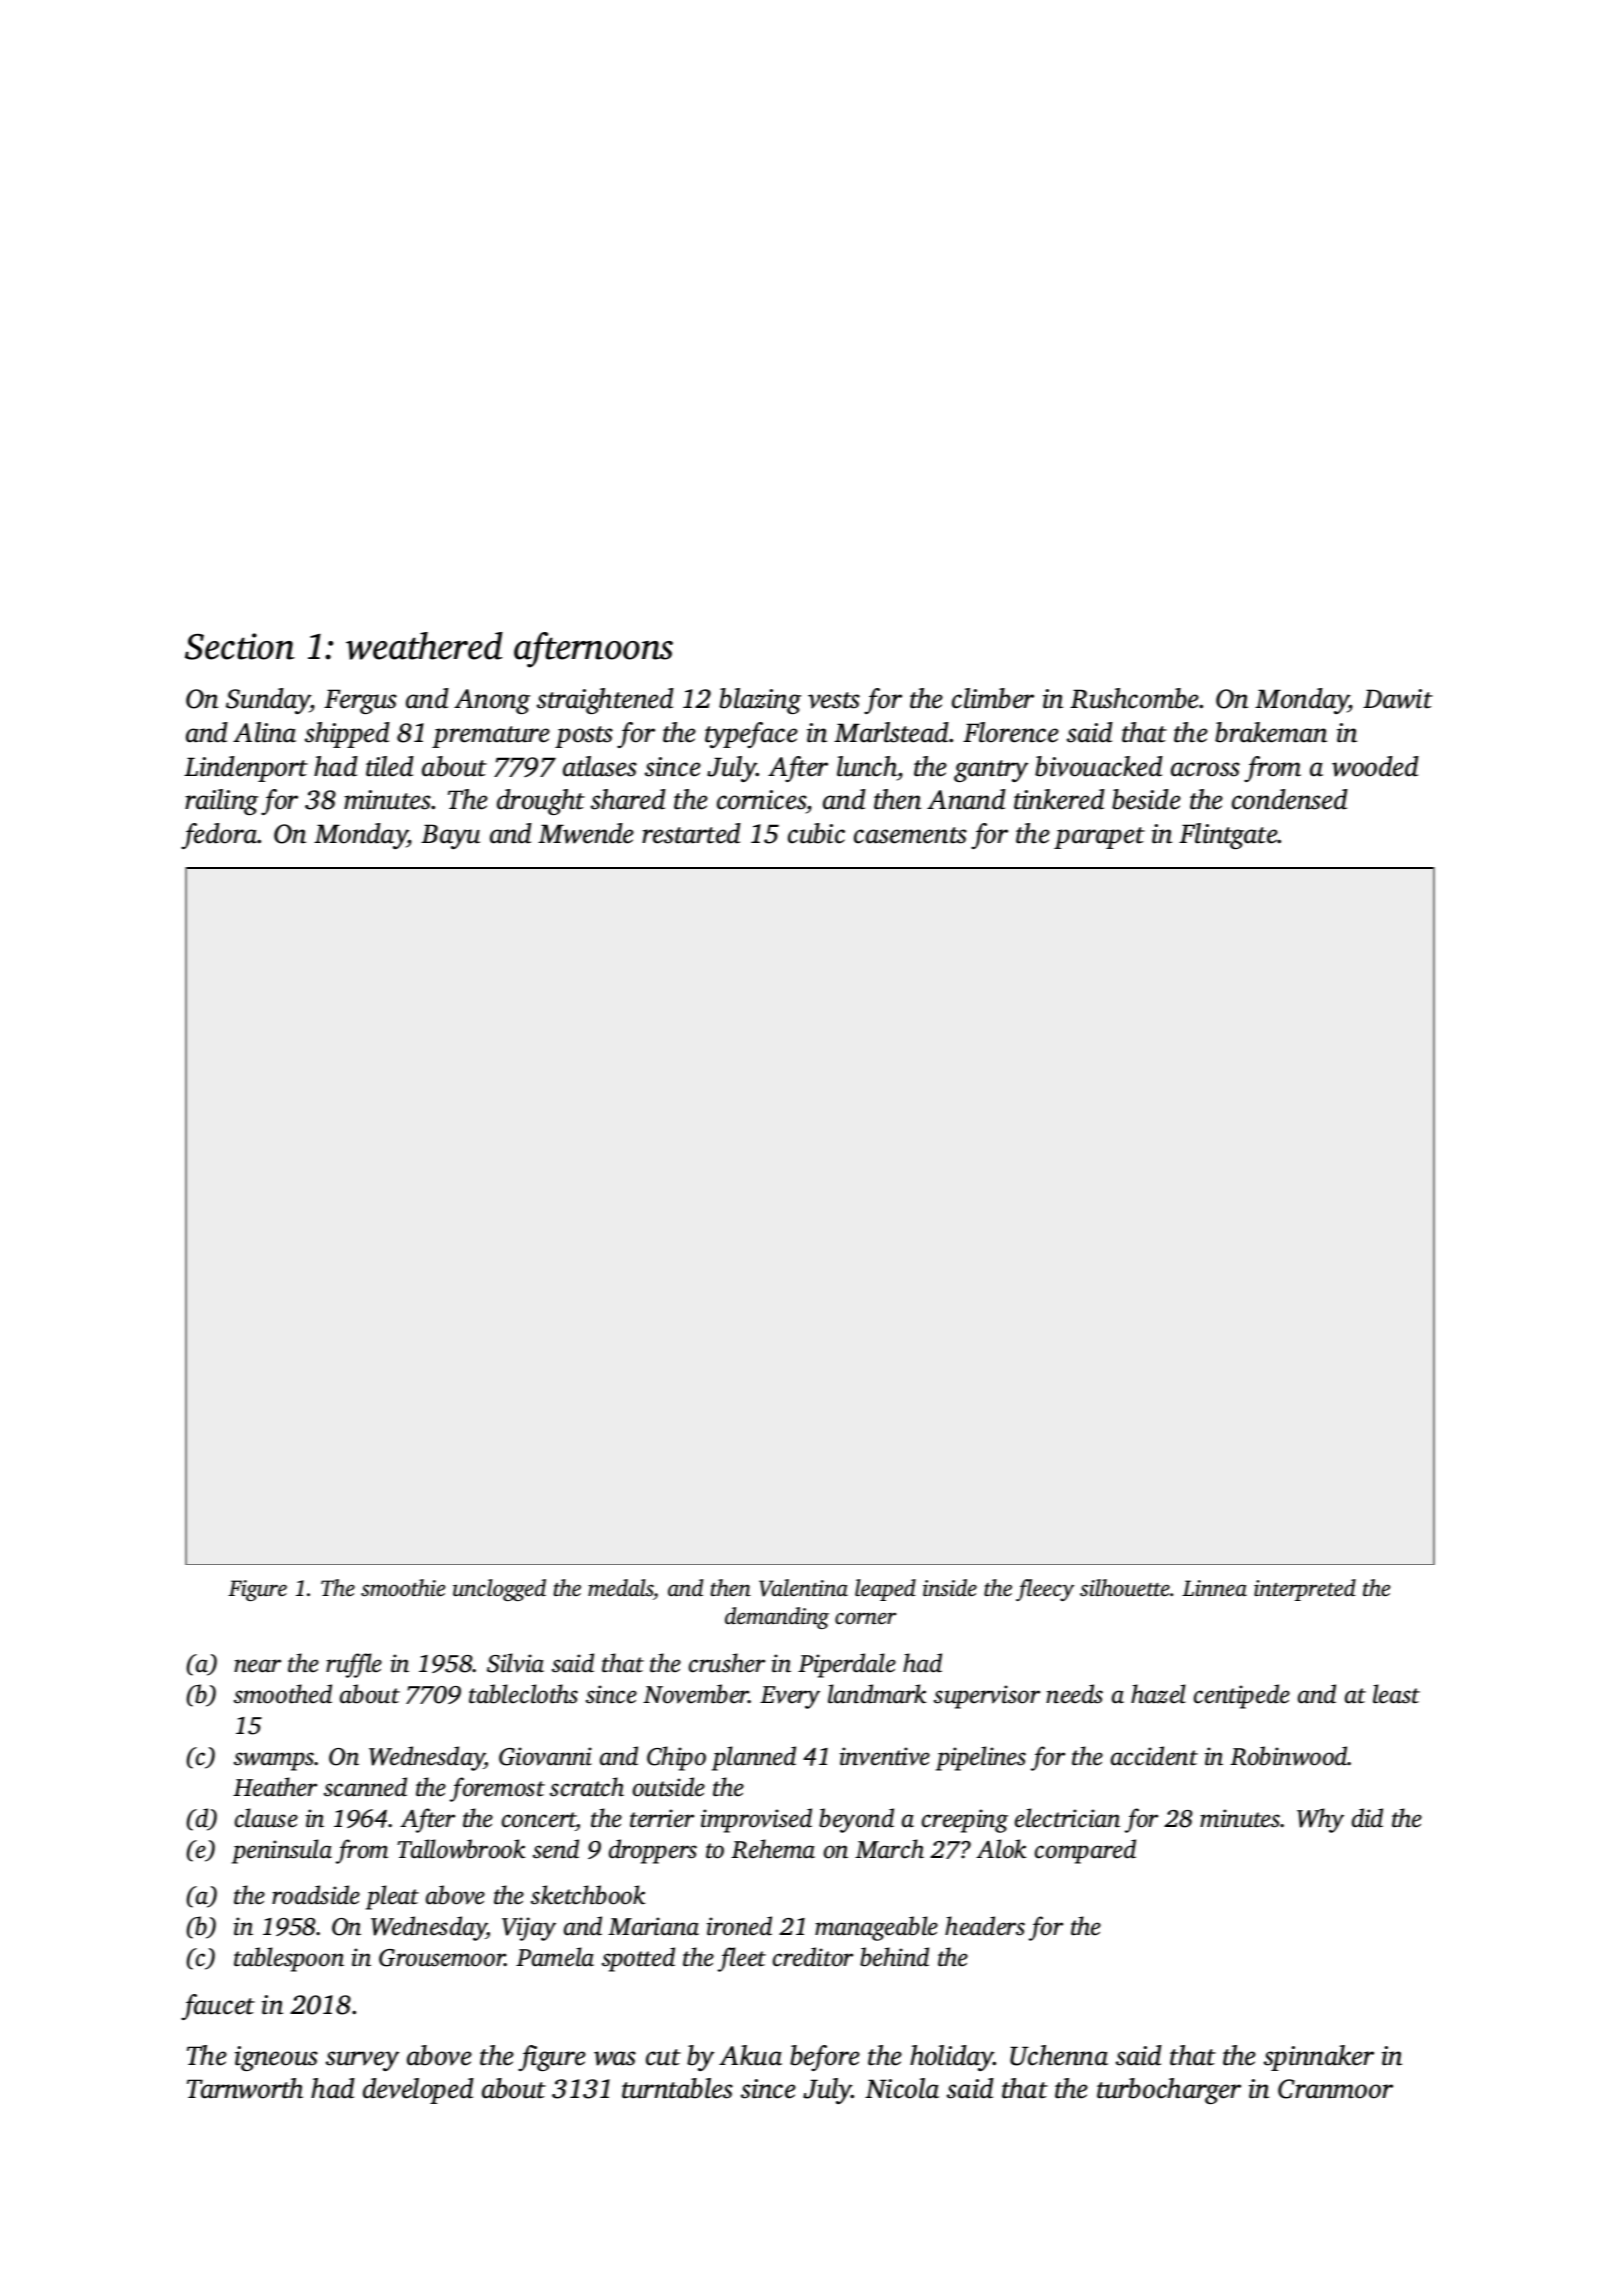 This page has height=2292, width=1620. Describe the element at coordinates (696, 1694) in the page. I see `November` at that location.
